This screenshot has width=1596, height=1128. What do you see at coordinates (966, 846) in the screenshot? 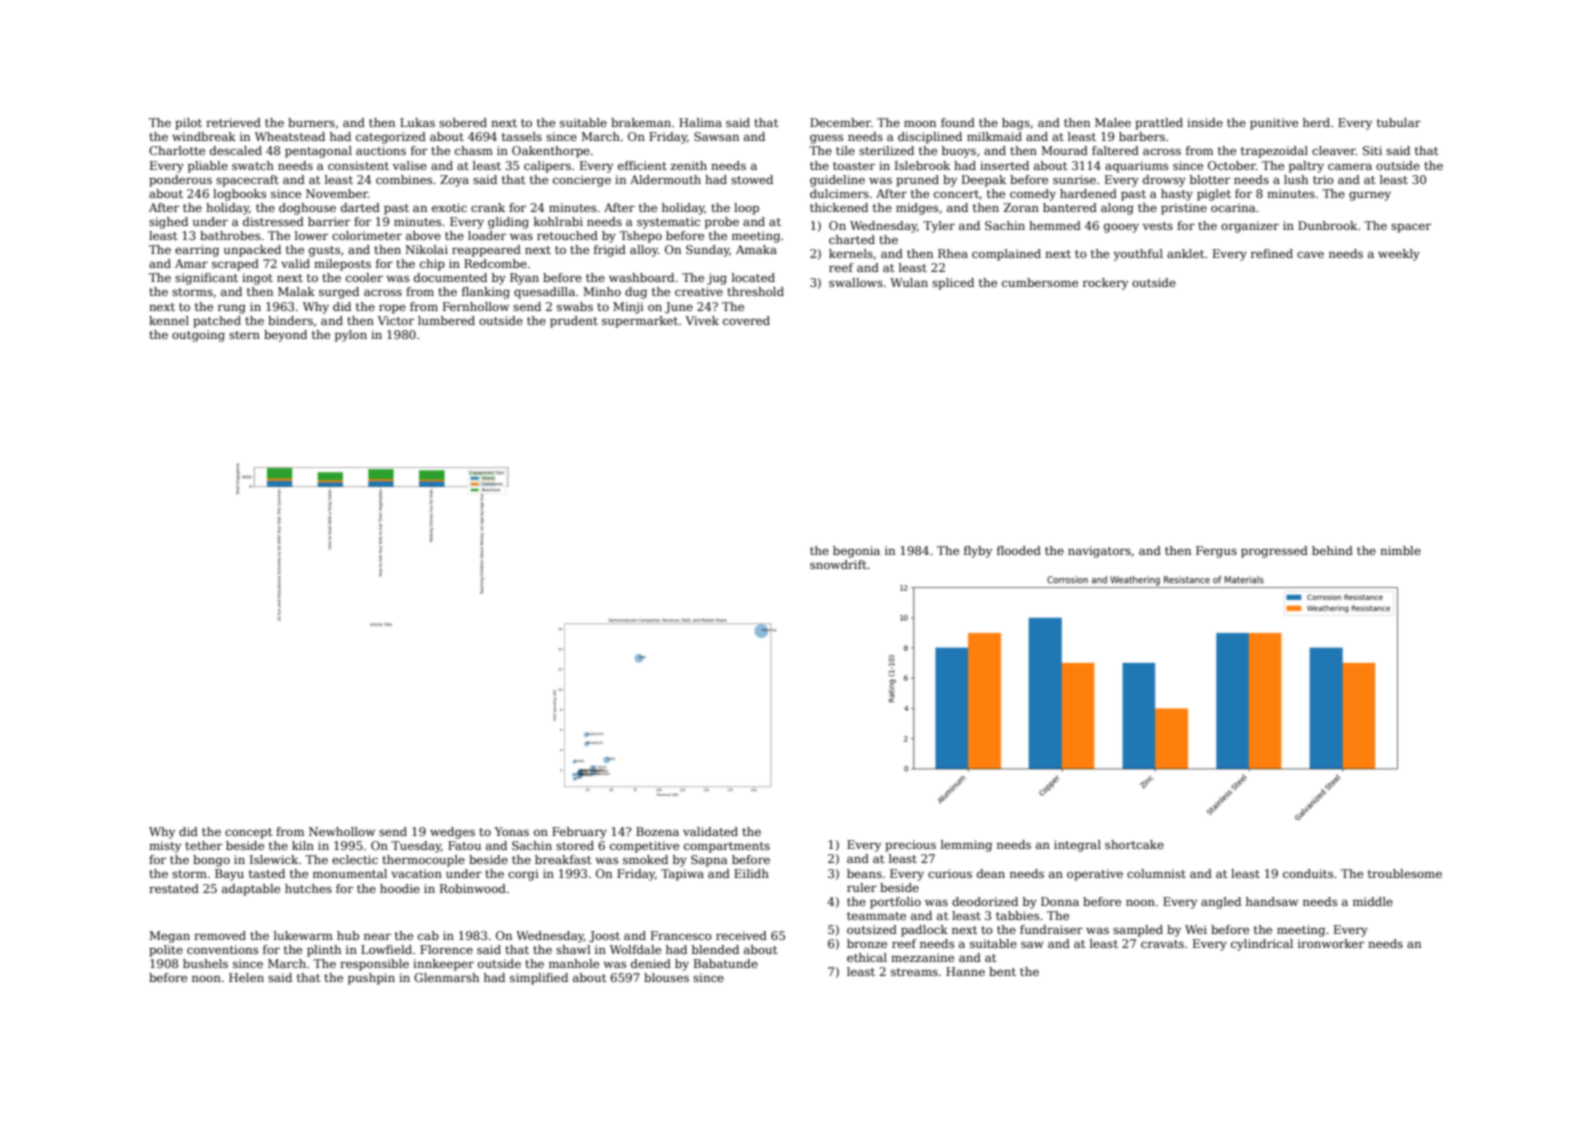
I see `lemming` at bounding box center [966, 846].
